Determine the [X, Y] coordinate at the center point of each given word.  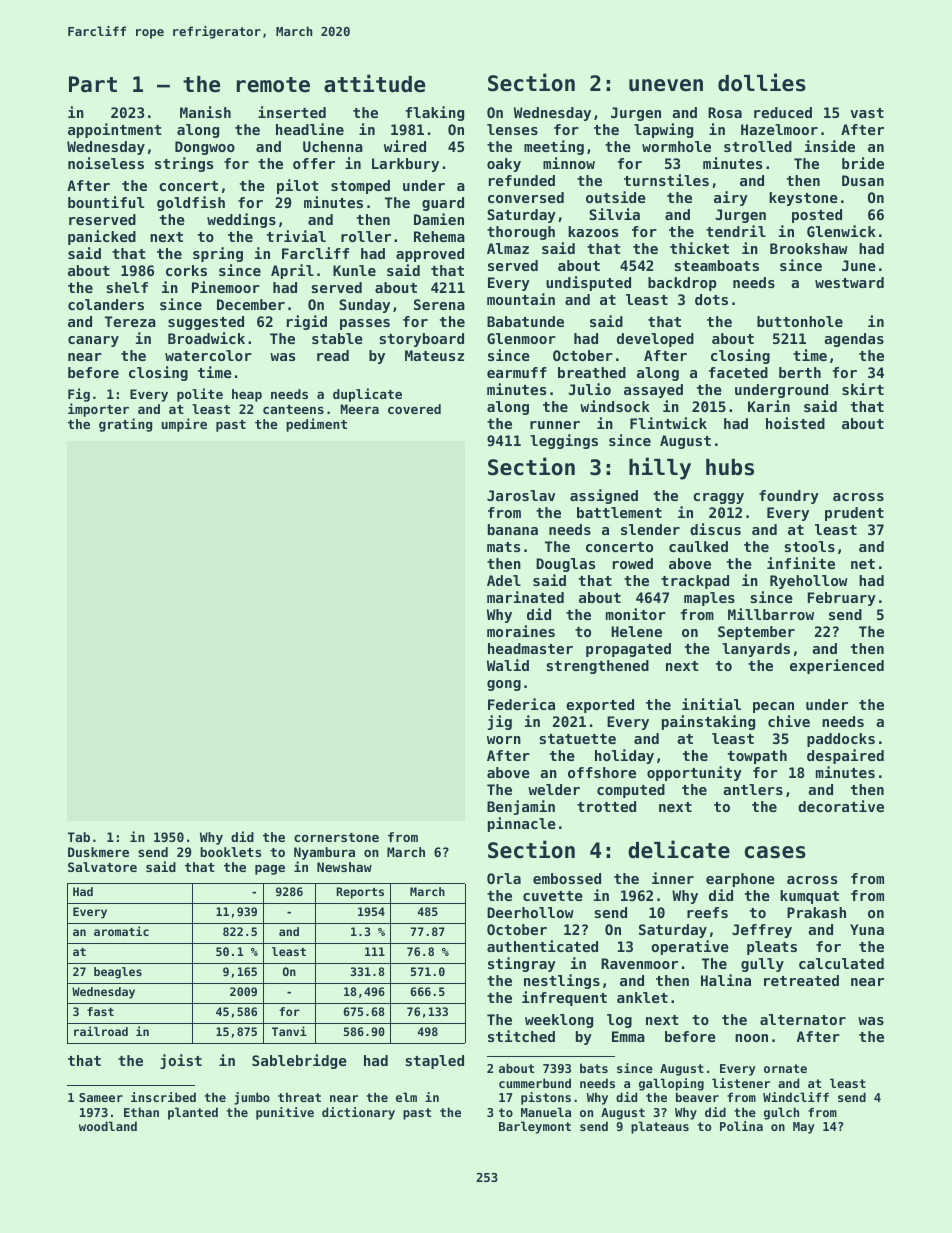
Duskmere [98, 852]
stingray [522, 964]
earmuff [517, 372]
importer [98, 410]
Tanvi [289, 1031]
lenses [512, 129]
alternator [803, 1019]
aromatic [121, 931]
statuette [577, 739]
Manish [205, 112]
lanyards [756, 650]
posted [817, 216]
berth [800, 372]
